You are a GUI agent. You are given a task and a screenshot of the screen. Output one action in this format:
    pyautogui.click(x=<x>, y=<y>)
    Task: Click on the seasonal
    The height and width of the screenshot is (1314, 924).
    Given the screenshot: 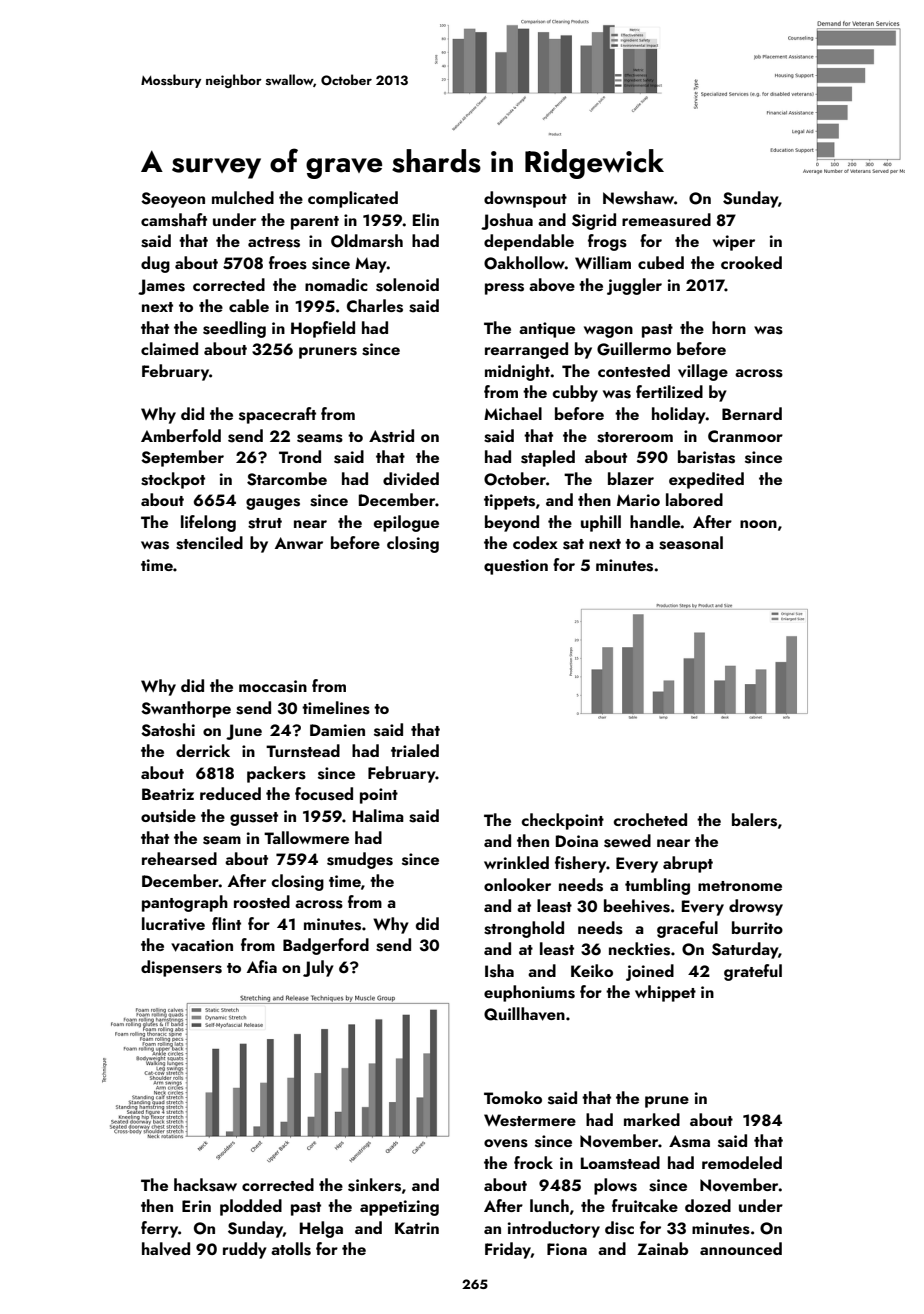 What is the action you would take?
    pyautogui.click(x=691, y=543)
